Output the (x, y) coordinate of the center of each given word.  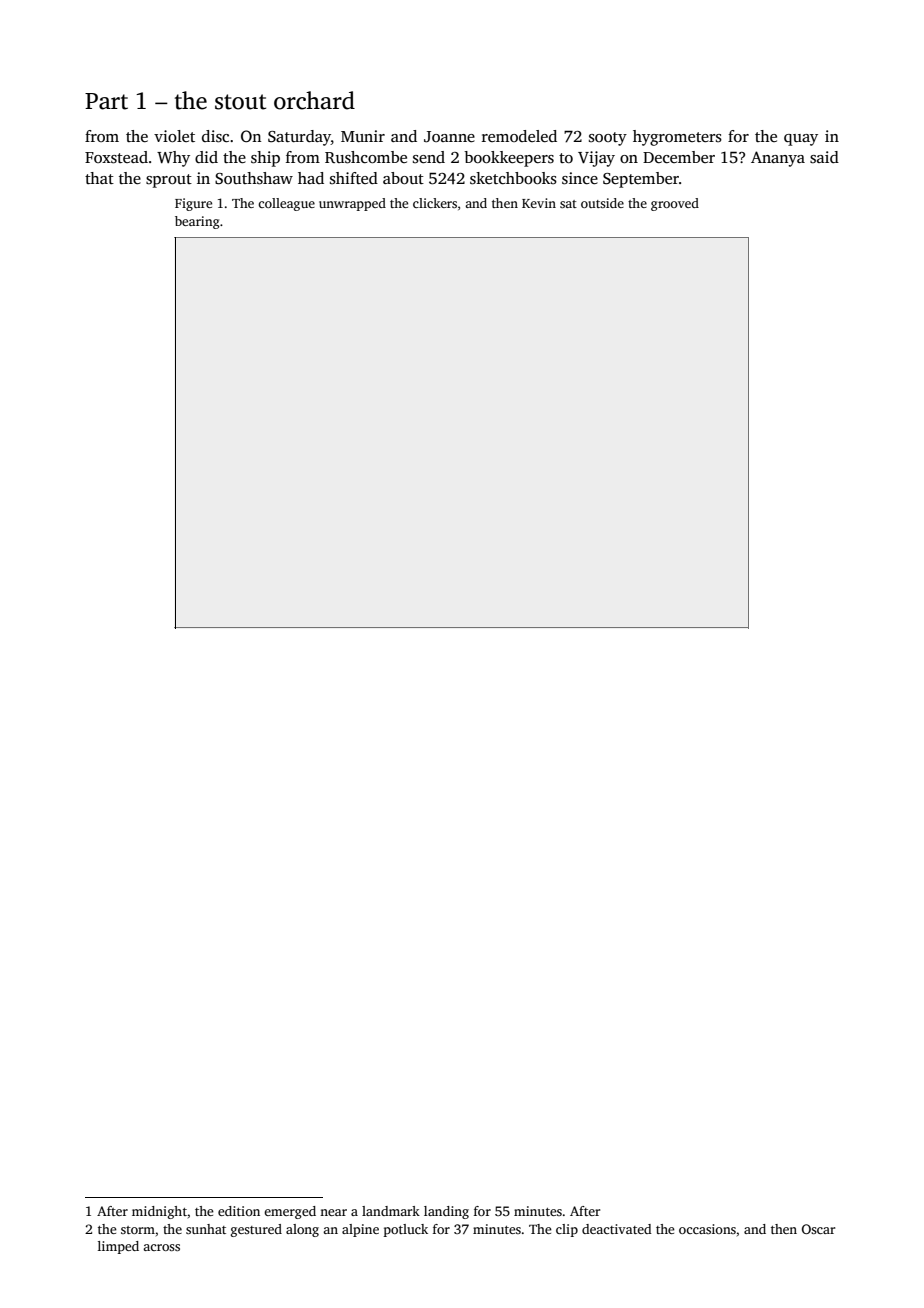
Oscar (818, 1229)
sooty (608, 139)
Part (106, 101)
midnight (159, 1212)
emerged (290, 1212)
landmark (391, 1211)
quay (801, 140)
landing (446, 1212)
